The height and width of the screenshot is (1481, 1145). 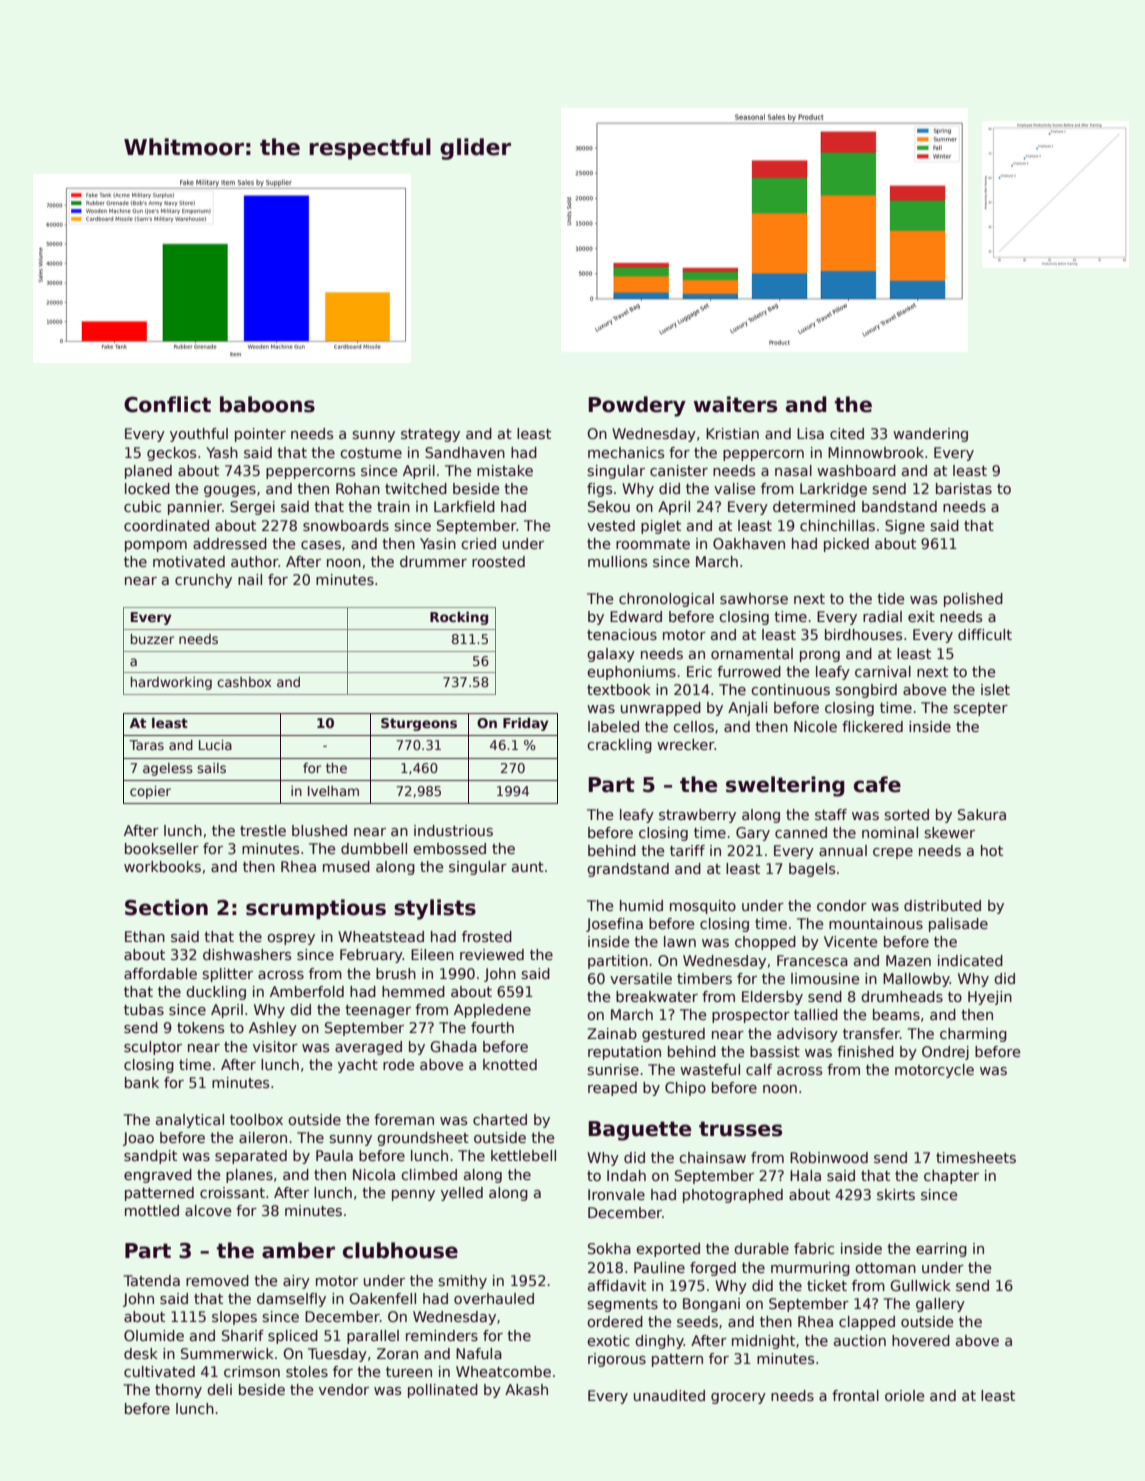 I want to click on furrowed, so click(x=749, y=671).
